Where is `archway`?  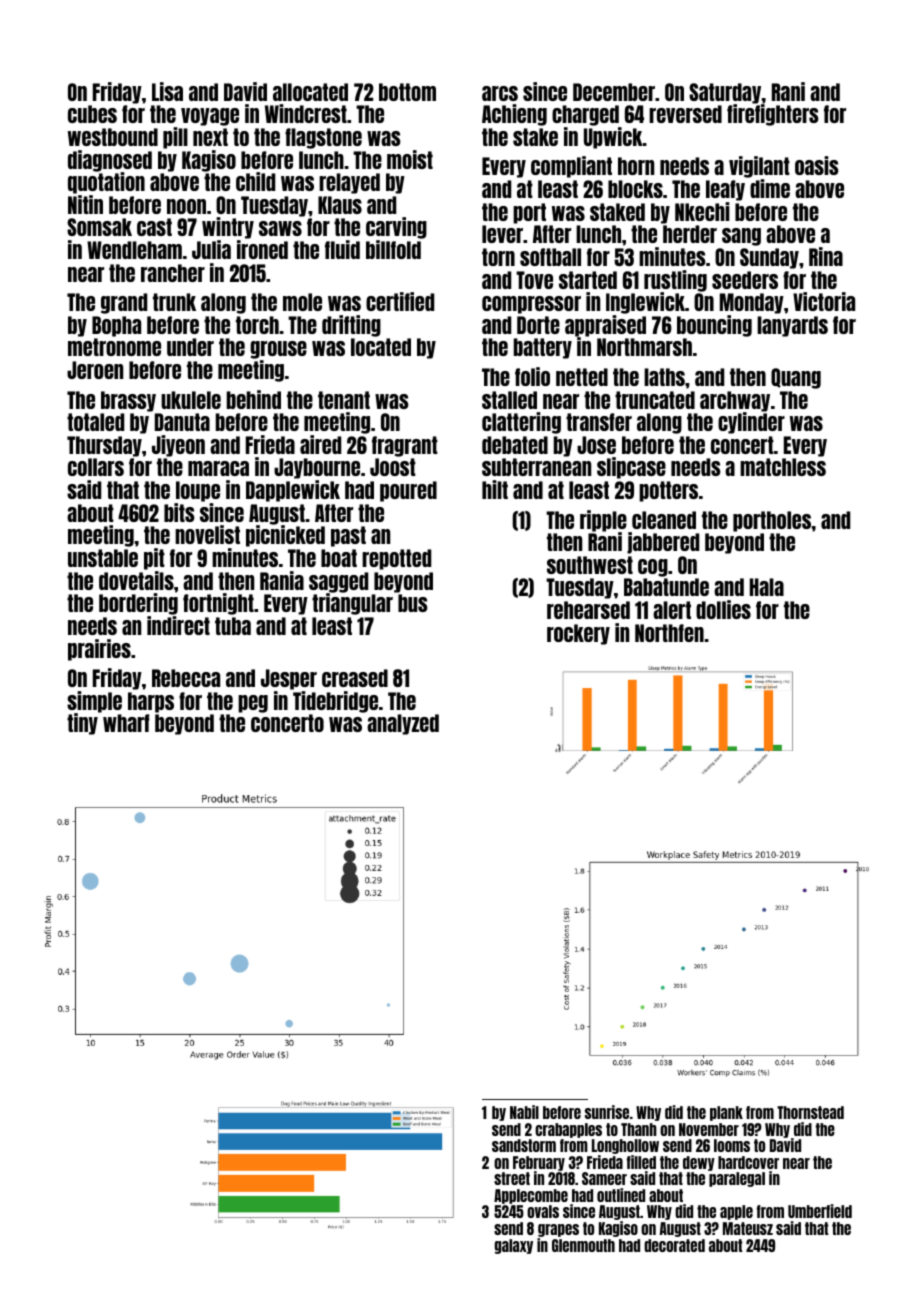 archway is located at coordinates (735, 401).
